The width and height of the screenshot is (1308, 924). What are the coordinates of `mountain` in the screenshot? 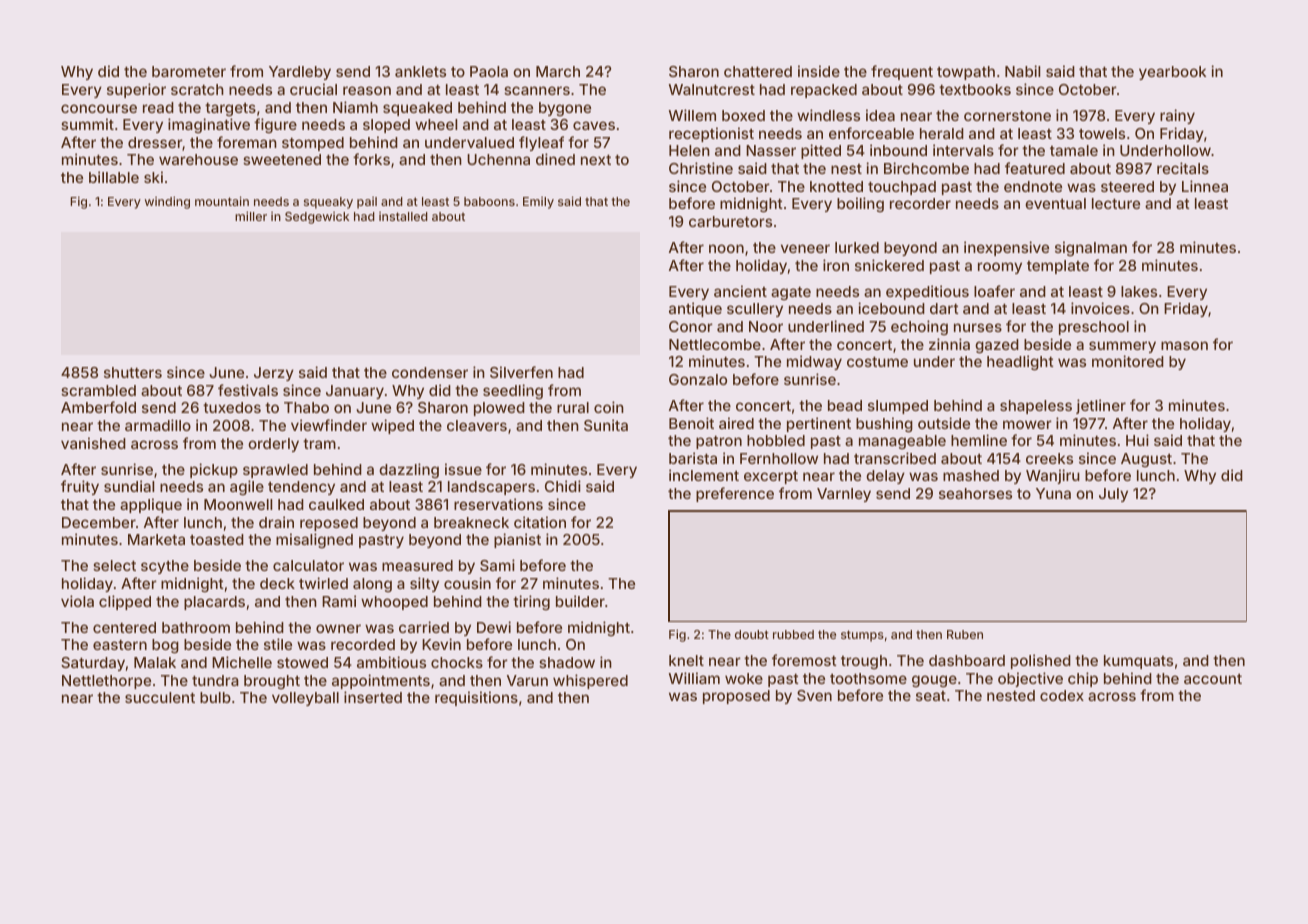 It's located at (222, 201).
